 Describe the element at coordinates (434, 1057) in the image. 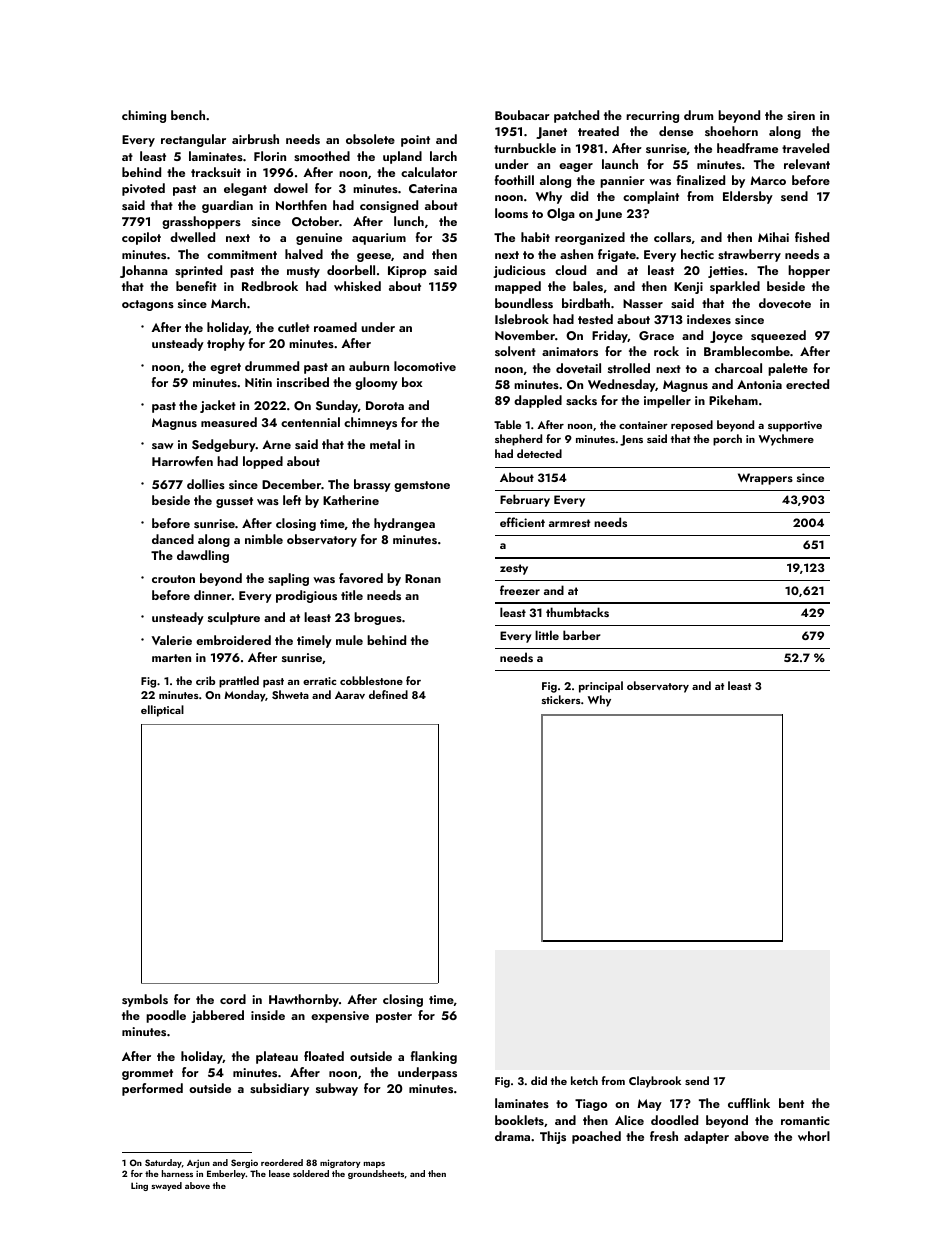

I see `flanking` at that location.
